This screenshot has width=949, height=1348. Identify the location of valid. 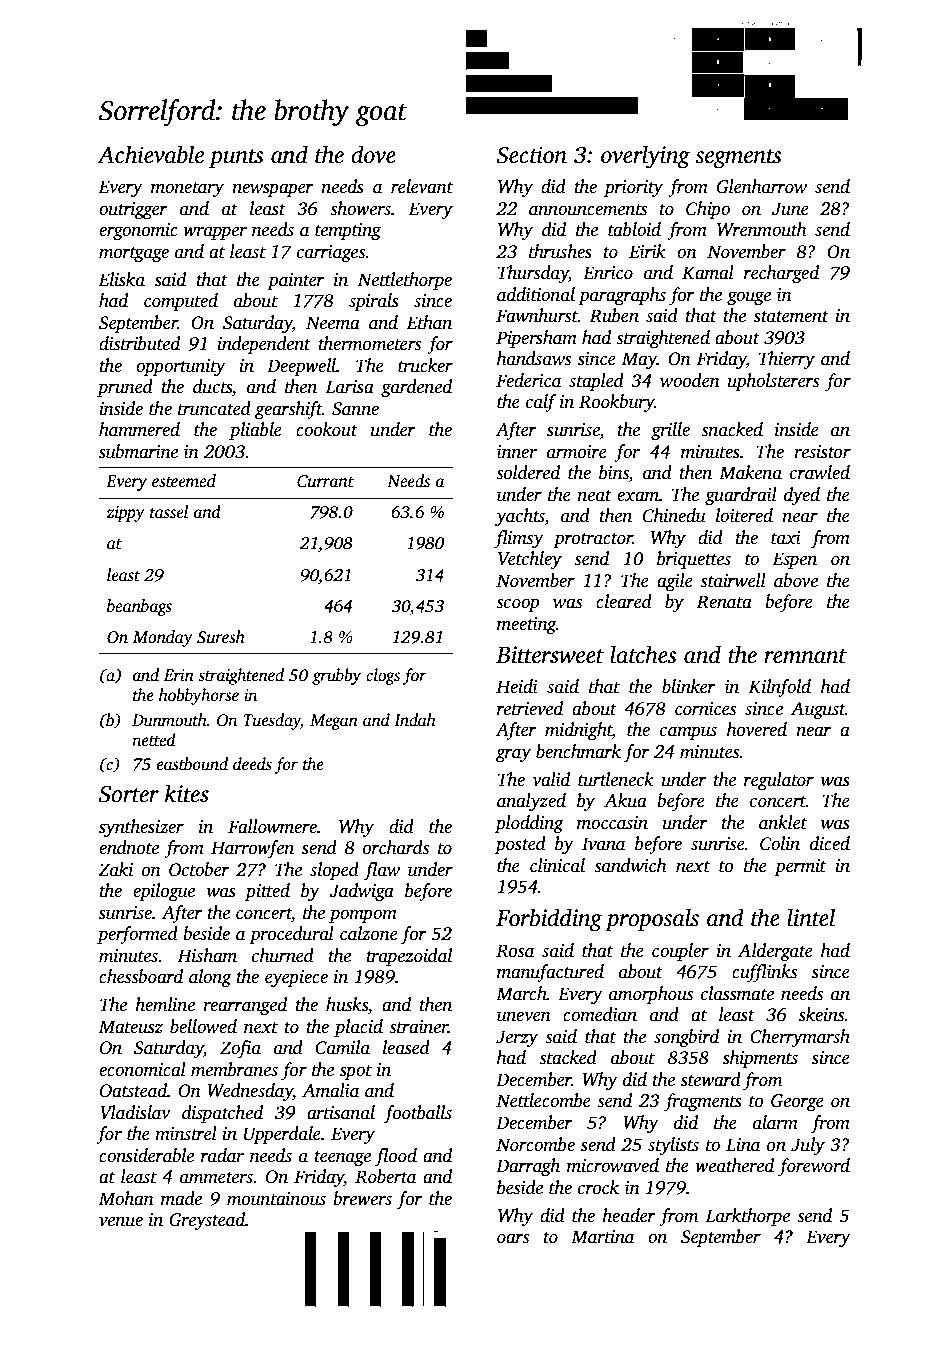
(551, 779).
